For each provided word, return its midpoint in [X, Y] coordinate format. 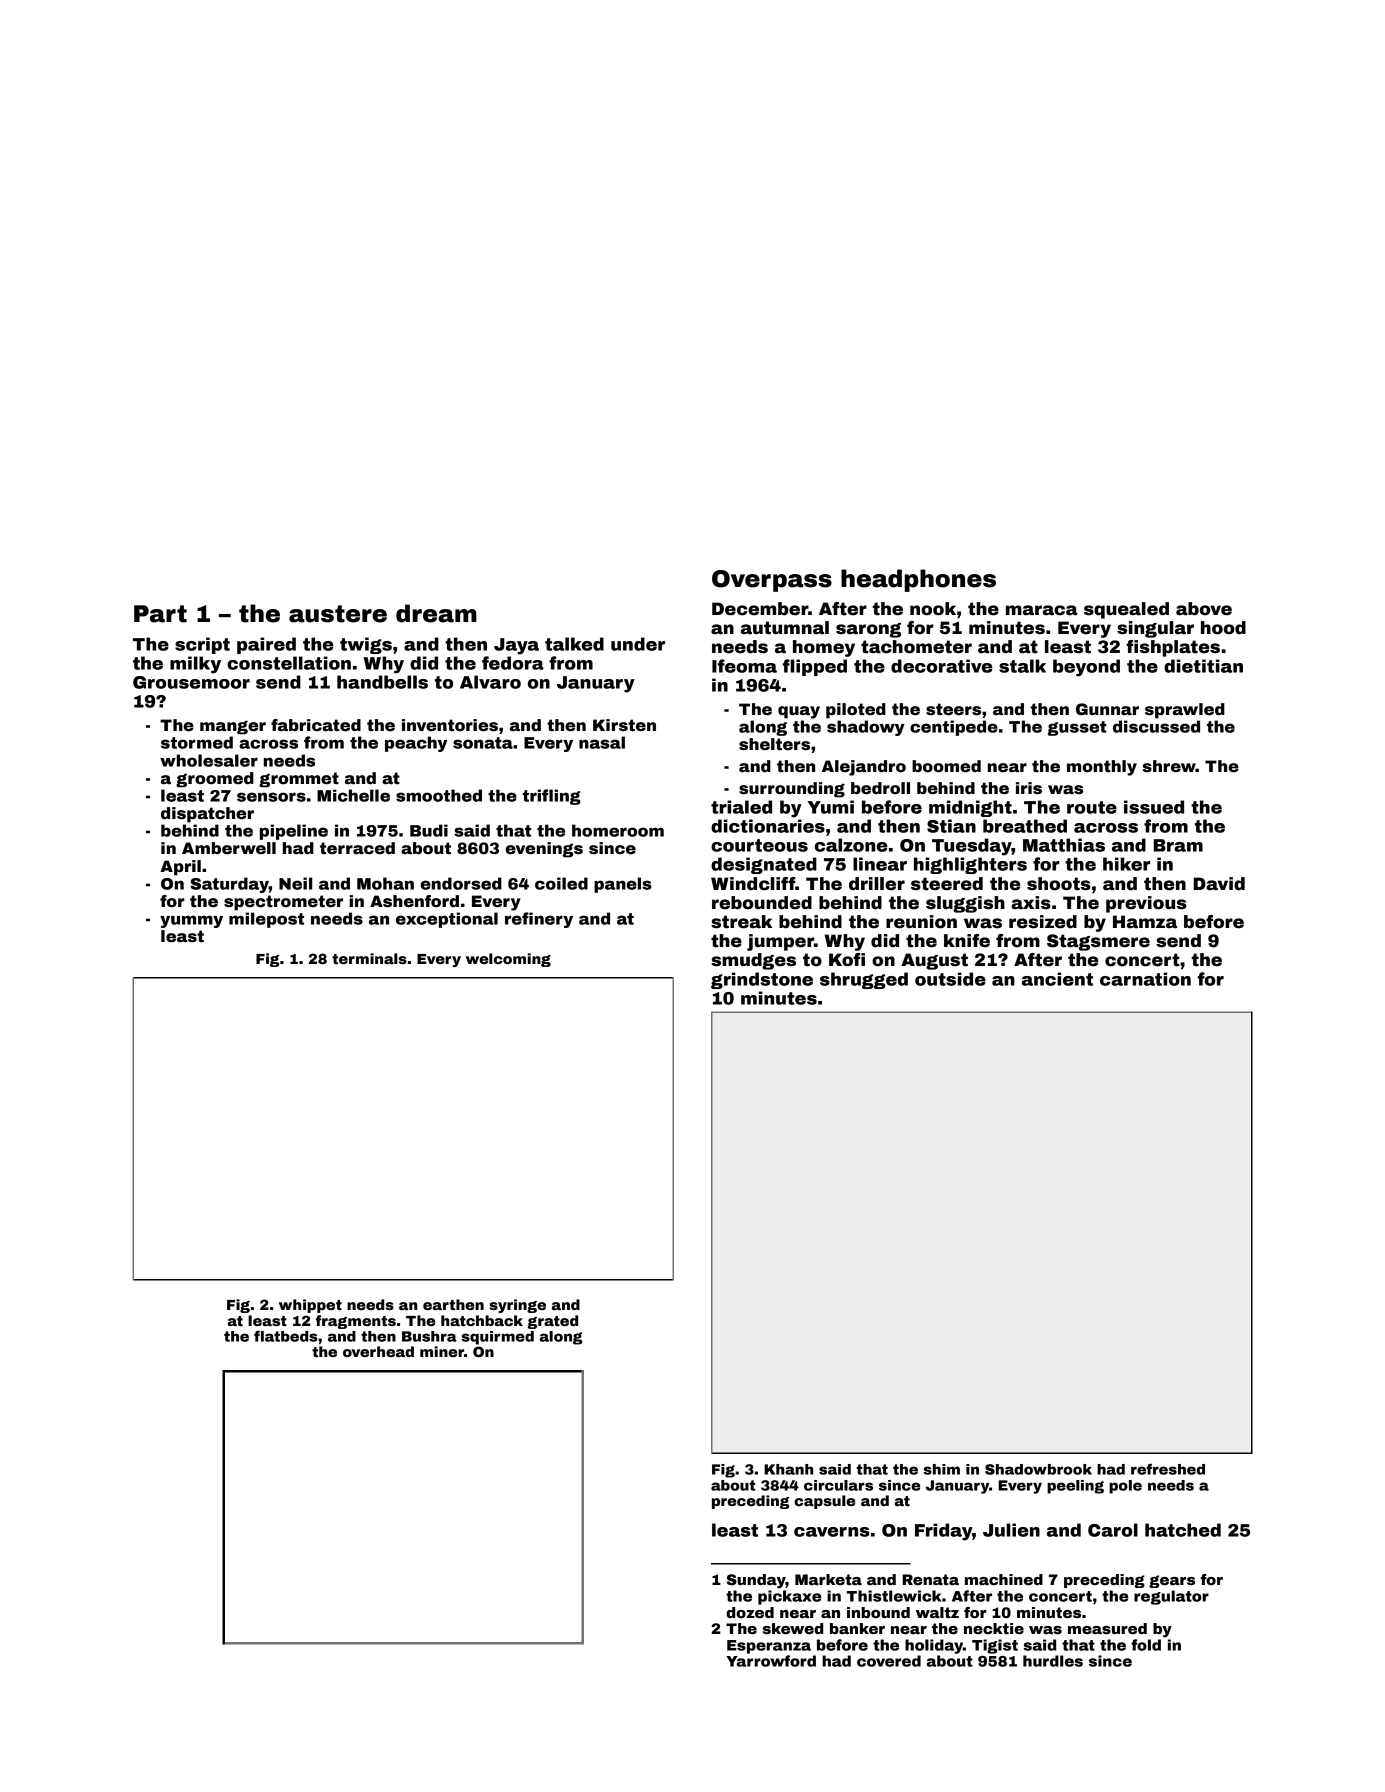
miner [442, 1351]
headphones [918, 580]
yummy [191, 921]
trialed [741, 807]
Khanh [788, 1469]
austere [338, 614]
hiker [1126, 864]
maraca [1042, 610]
